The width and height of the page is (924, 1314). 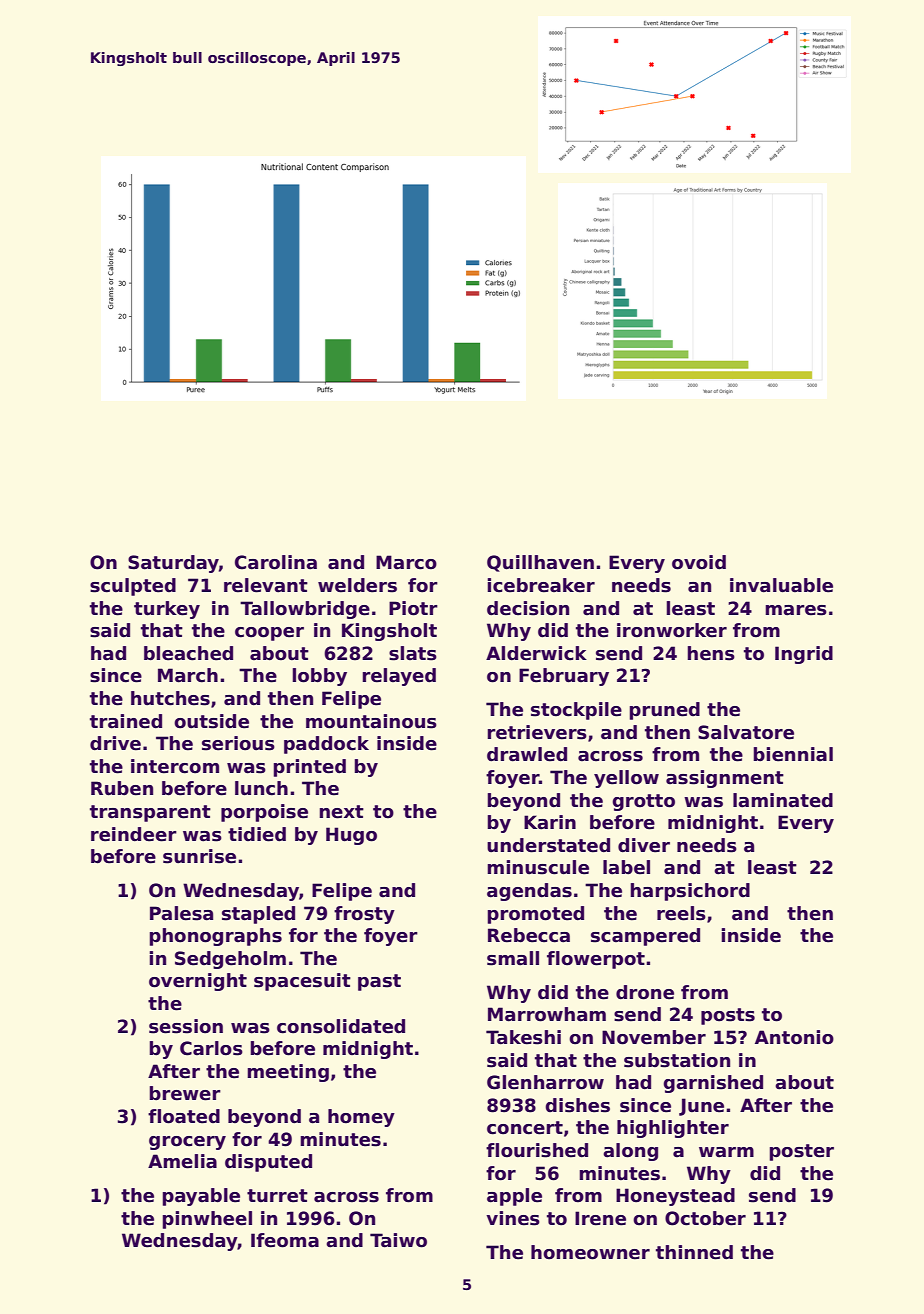 What do you see at coordinates (540, 563) in the page?
I see `Quillhaven` at bounding box center [540, 563].
